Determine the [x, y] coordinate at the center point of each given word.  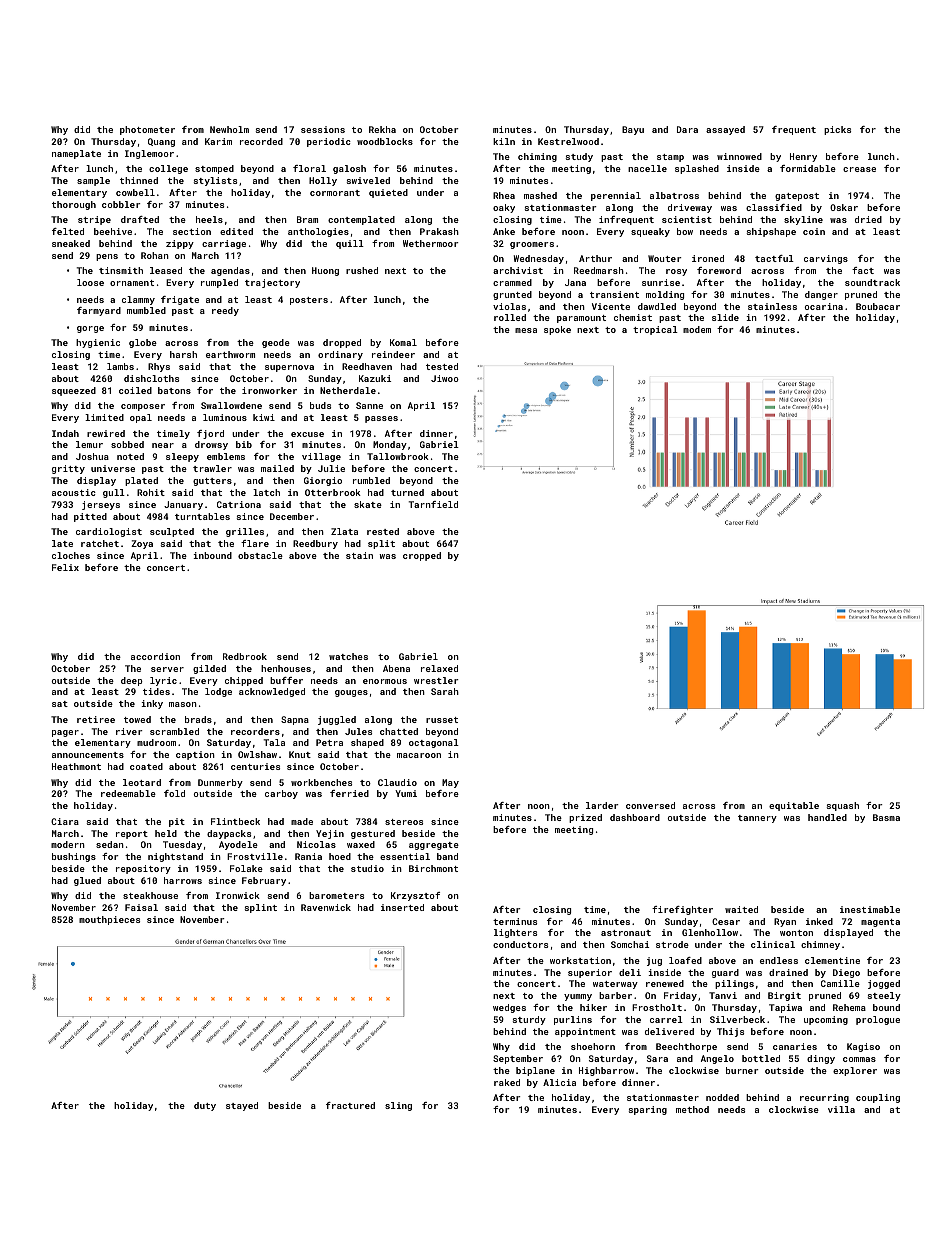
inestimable [870, 909]
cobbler [121, 204]
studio [367, 868]
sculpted [172, 532]
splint [261, 908]
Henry [803, 157]
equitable [794, 806]
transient [614, 294]
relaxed [439, 668]
